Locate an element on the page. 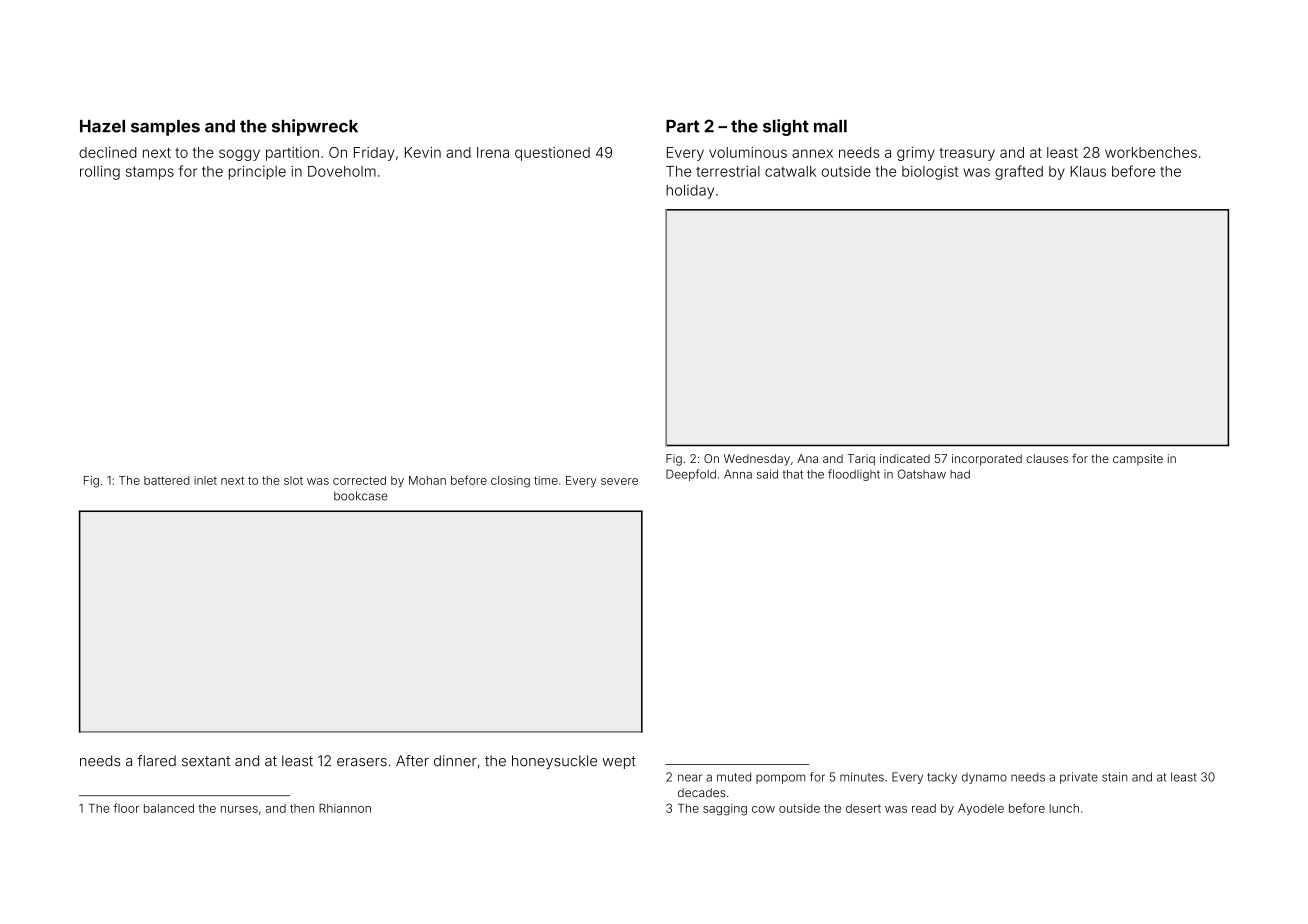  indicated is located at coordinates (905, 458).
